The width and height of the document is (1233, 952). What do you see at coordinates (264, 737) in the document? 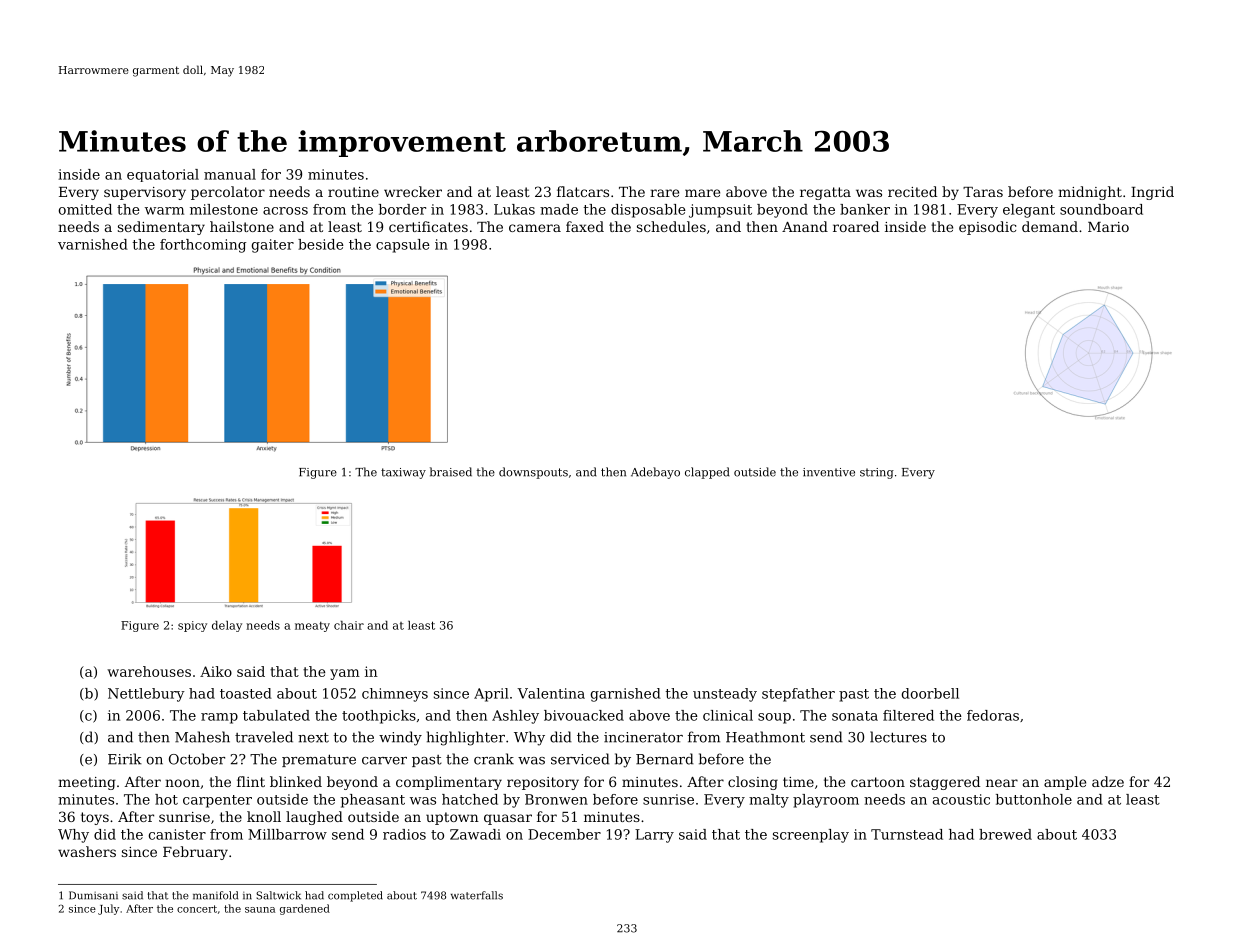
I see `traveled` at bounding box center [264, 737].
